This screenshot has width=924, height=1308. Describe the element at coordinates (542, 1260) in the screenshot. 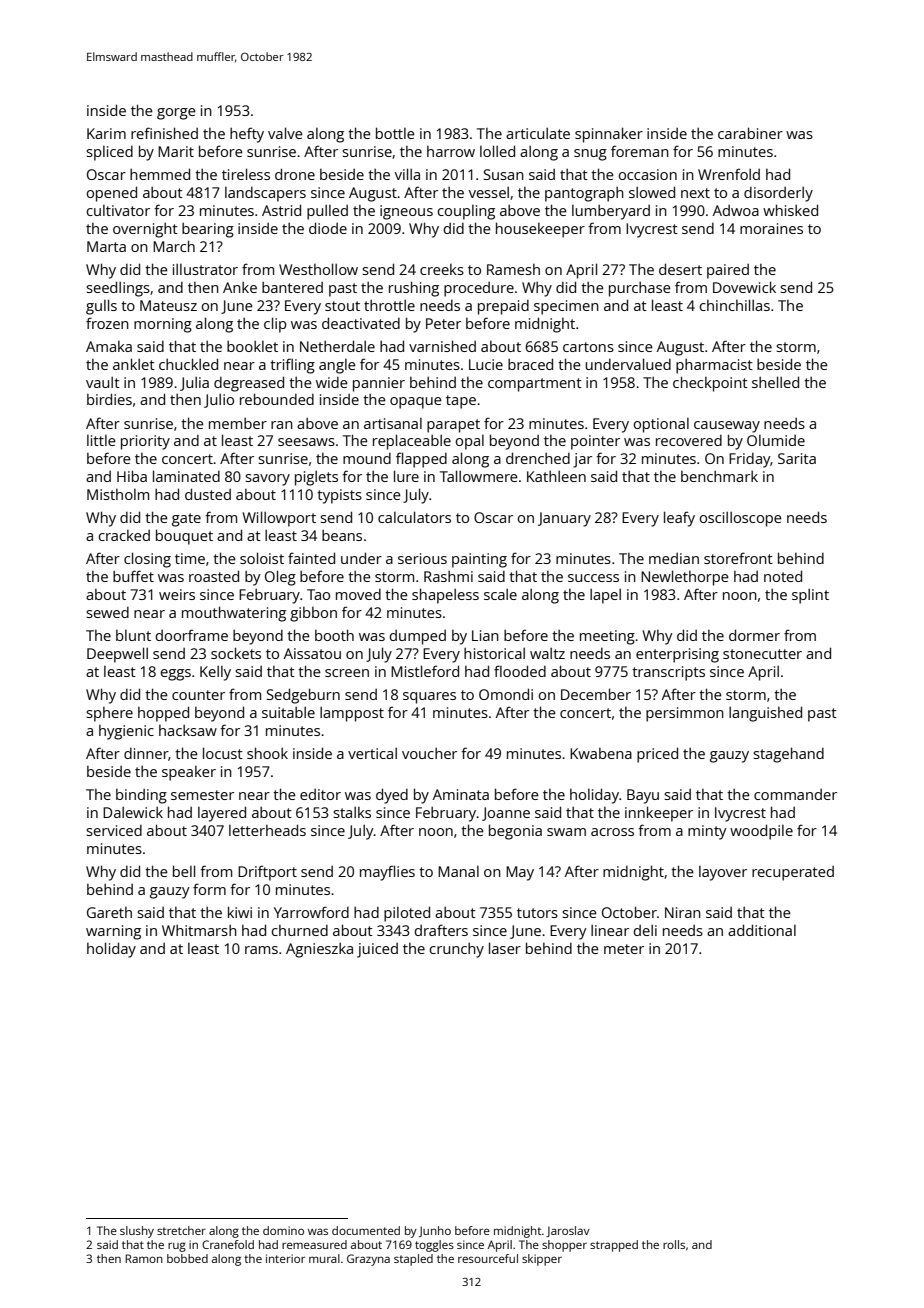

I see `skipper` at that location.
